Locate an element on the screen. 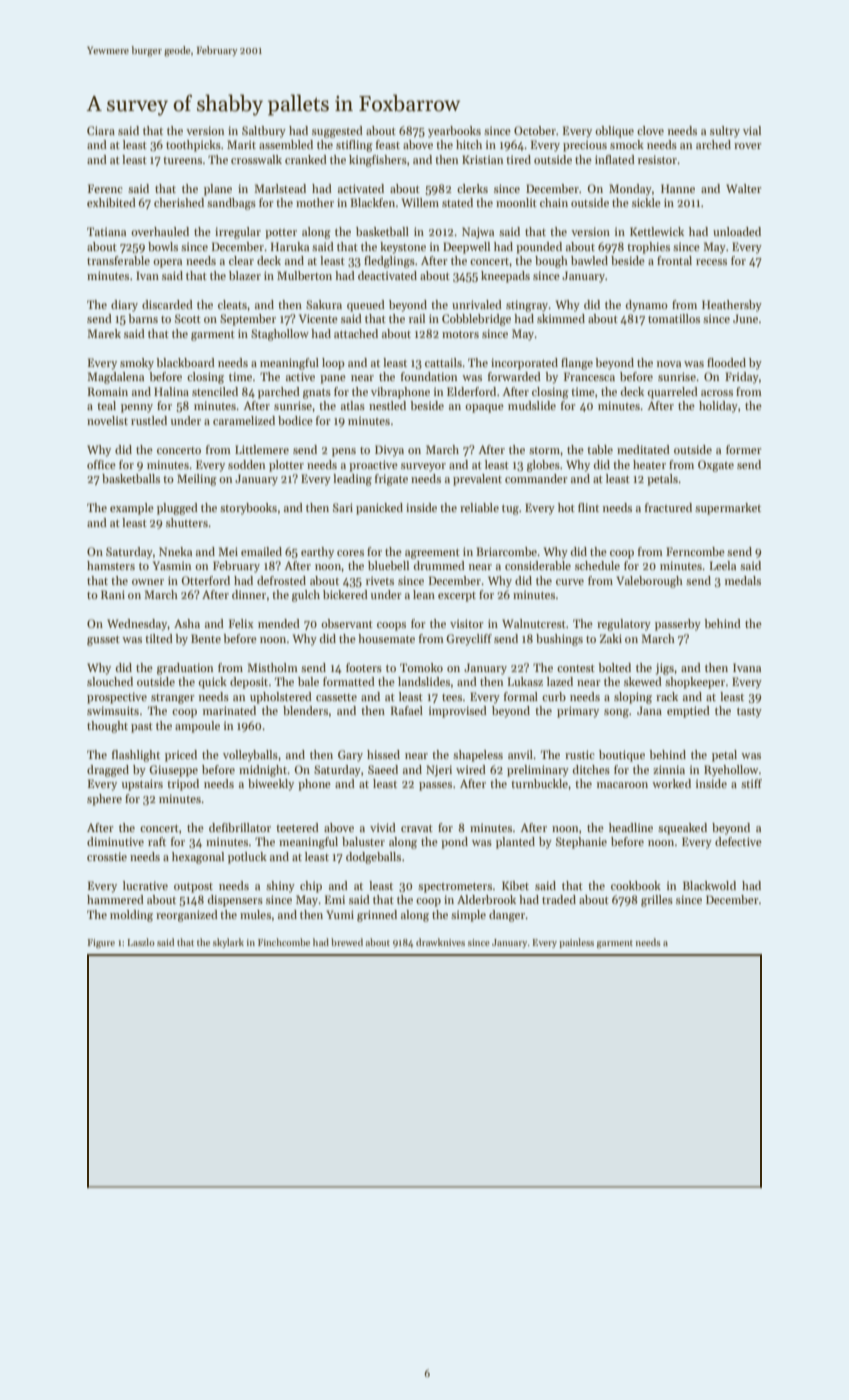 This screenshot has width=849, height=1400. molding is located at coordinates (131, 916).
